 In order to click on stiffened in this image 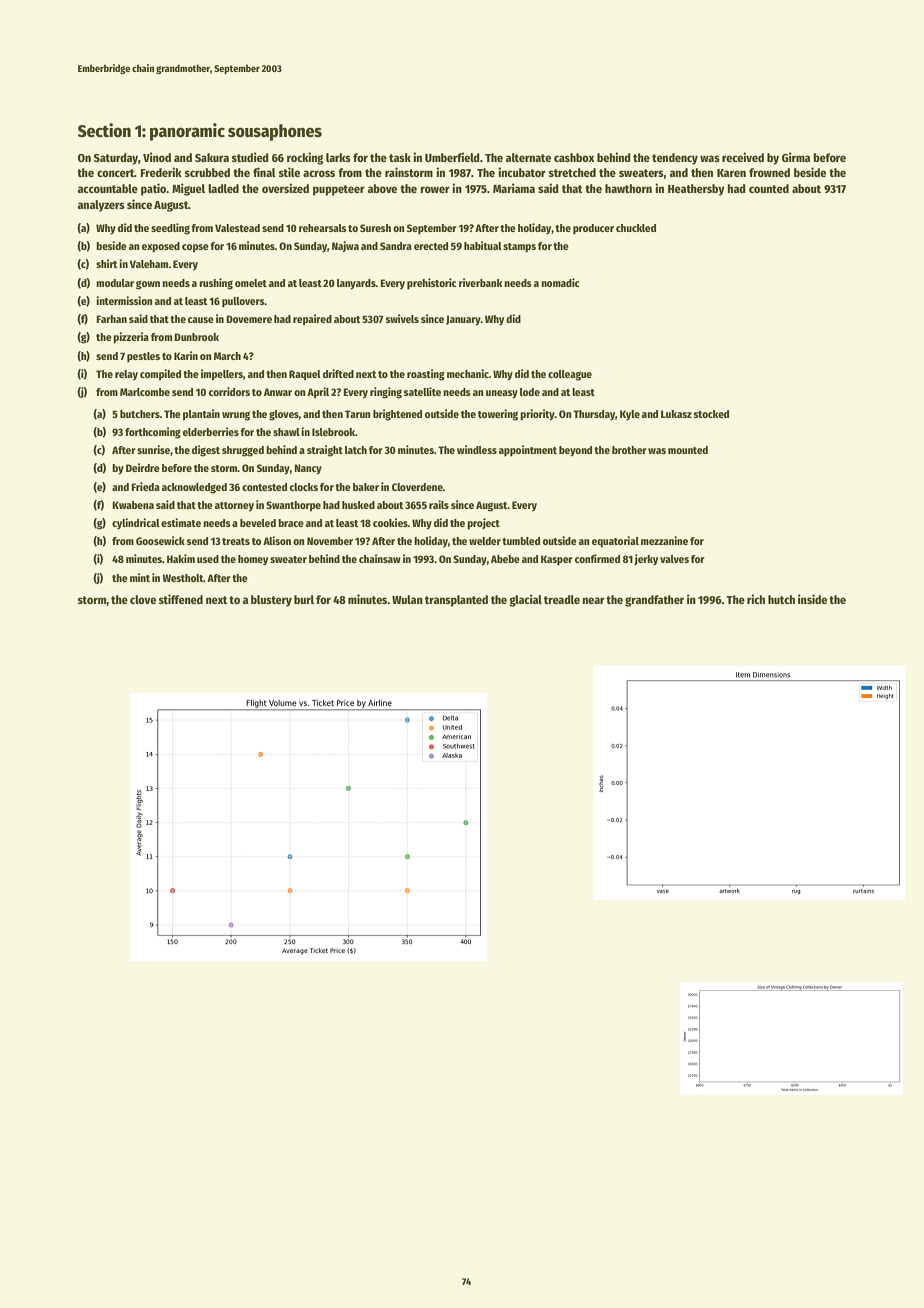, I will do `click(181, 599)`.
